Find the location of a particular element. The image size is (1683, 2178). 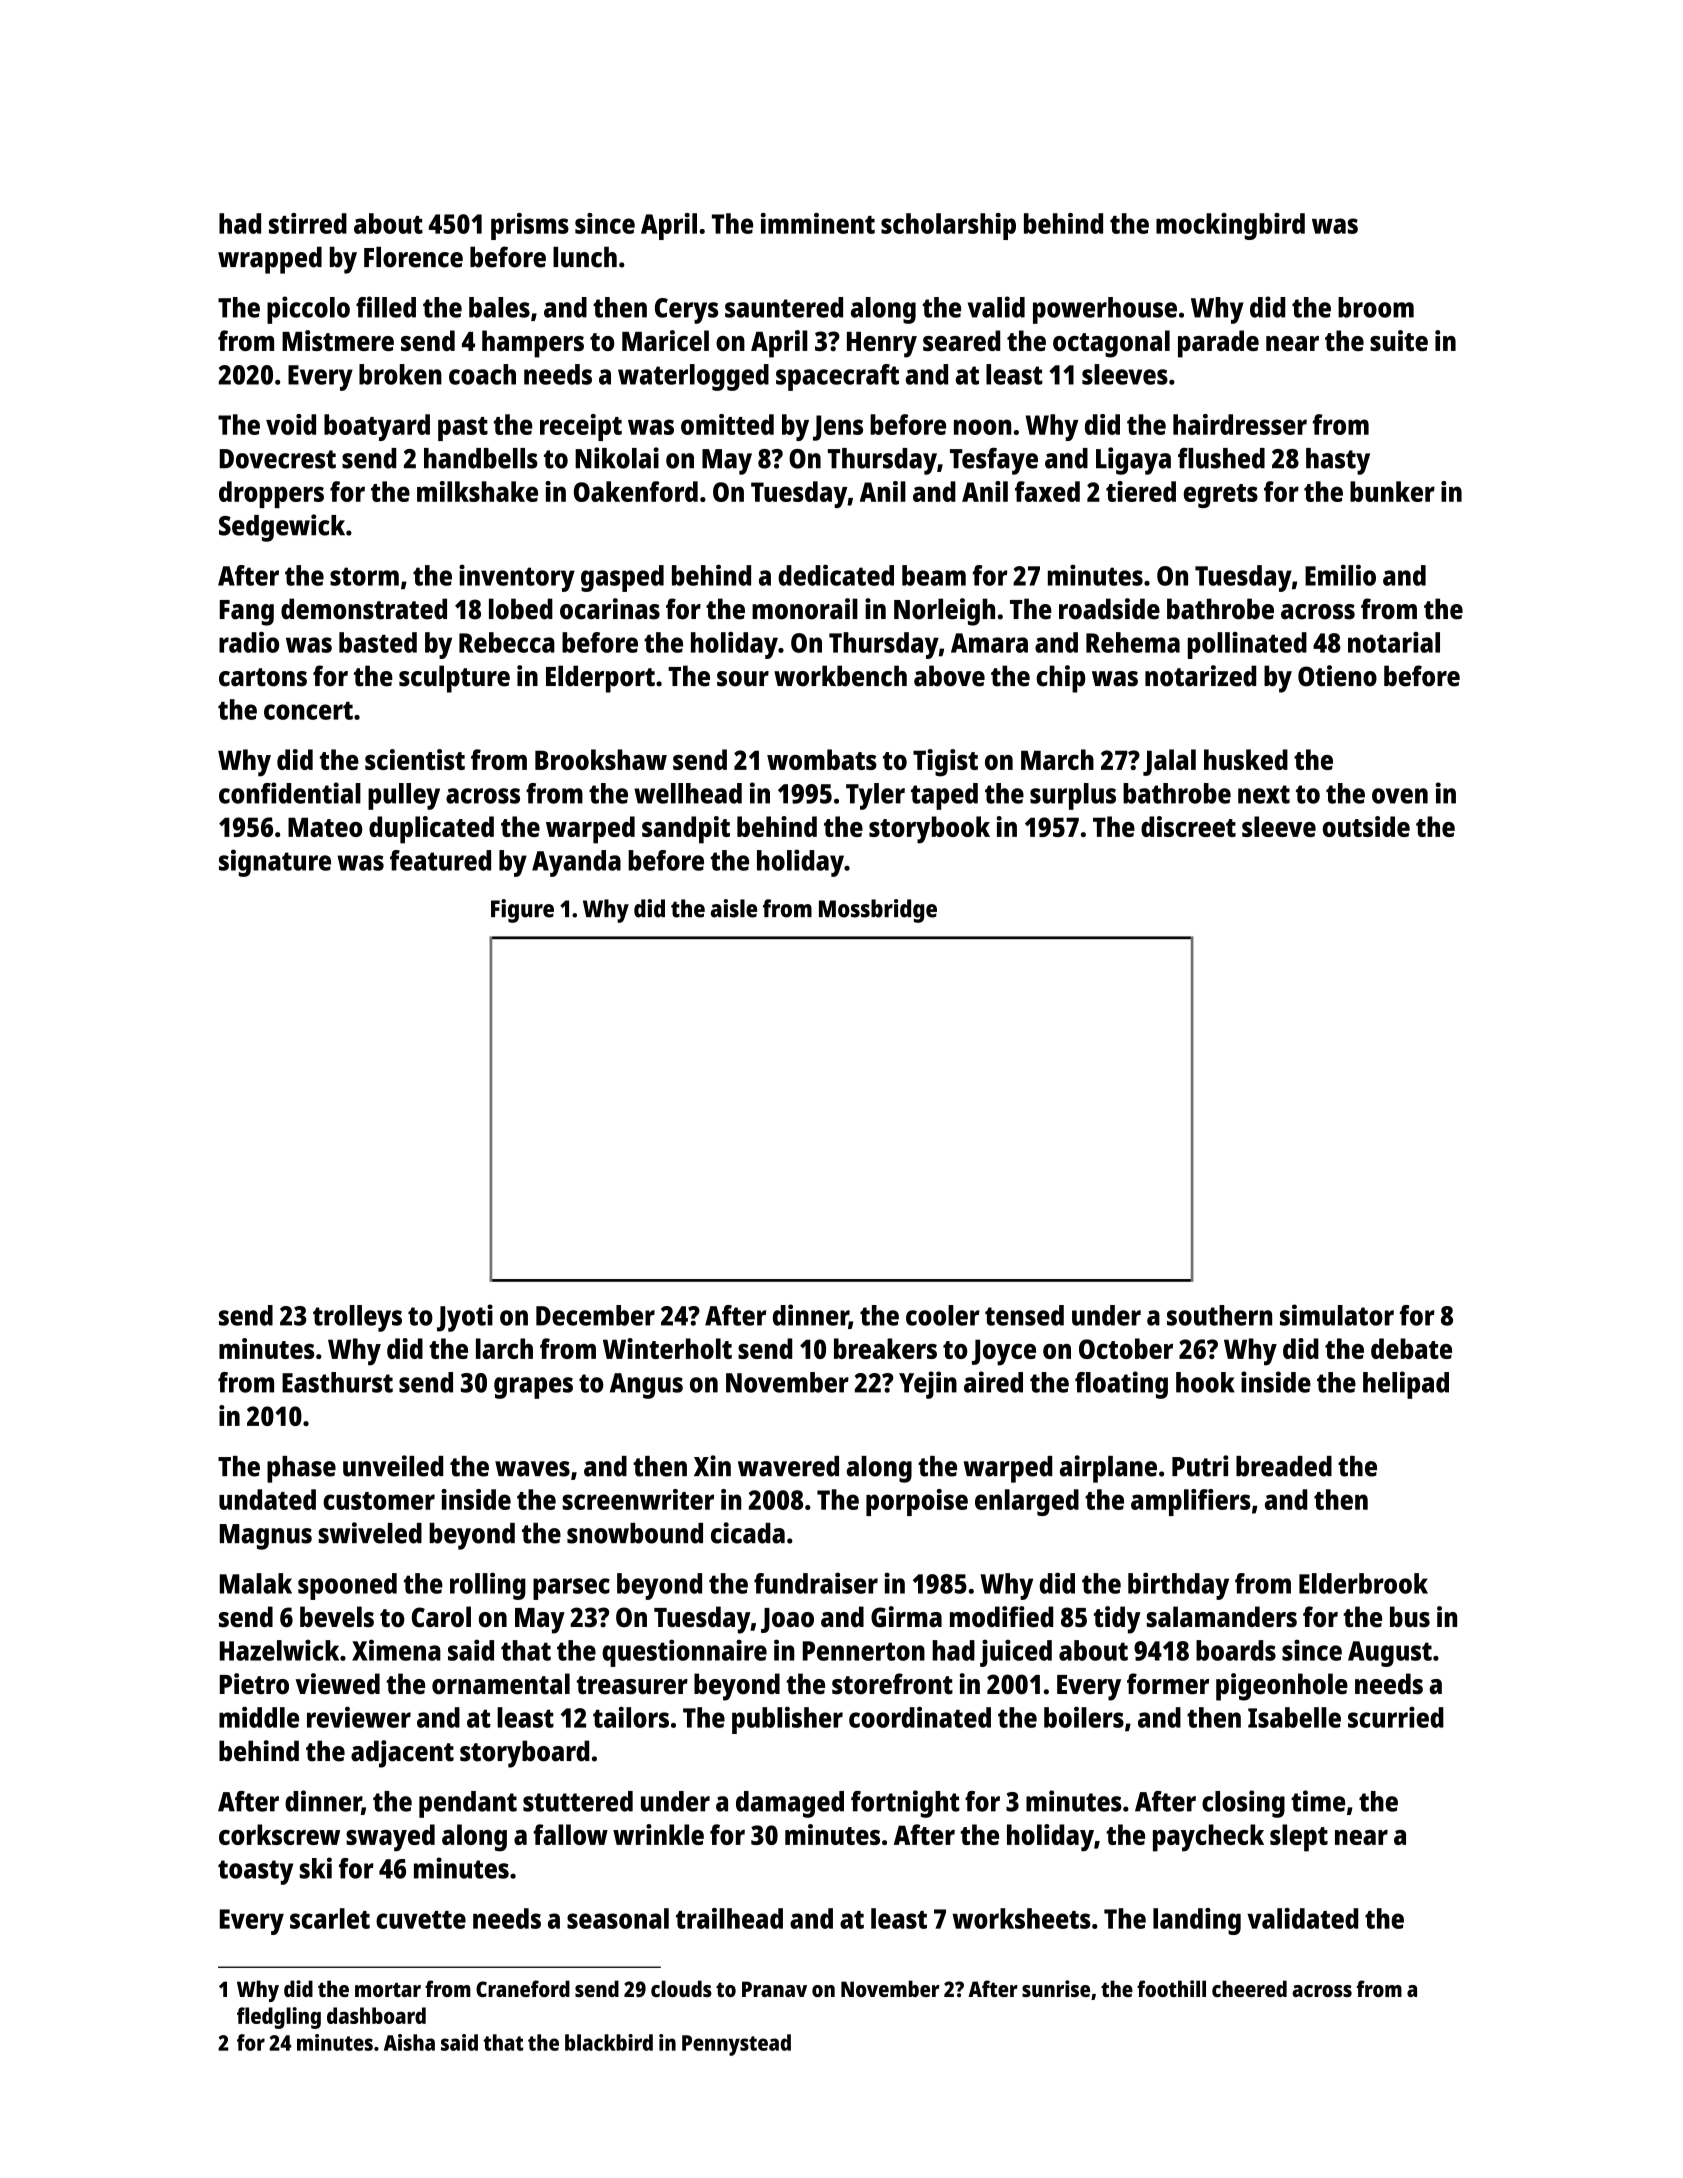

screenwriter is located at coordinates (638, 1499).
